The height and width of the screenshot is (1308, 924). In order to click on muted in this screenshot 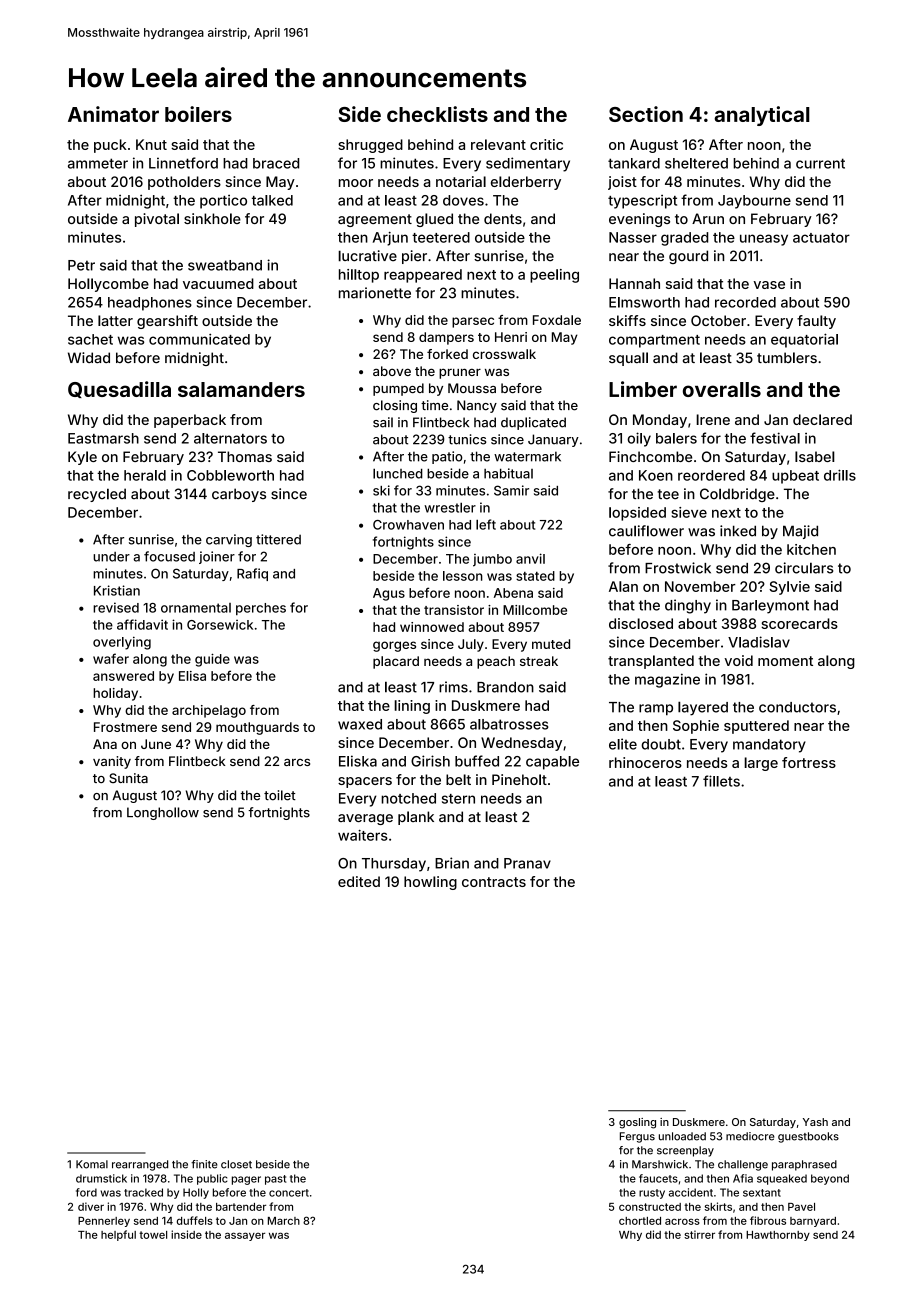, I will do `click(551, 644)`.
